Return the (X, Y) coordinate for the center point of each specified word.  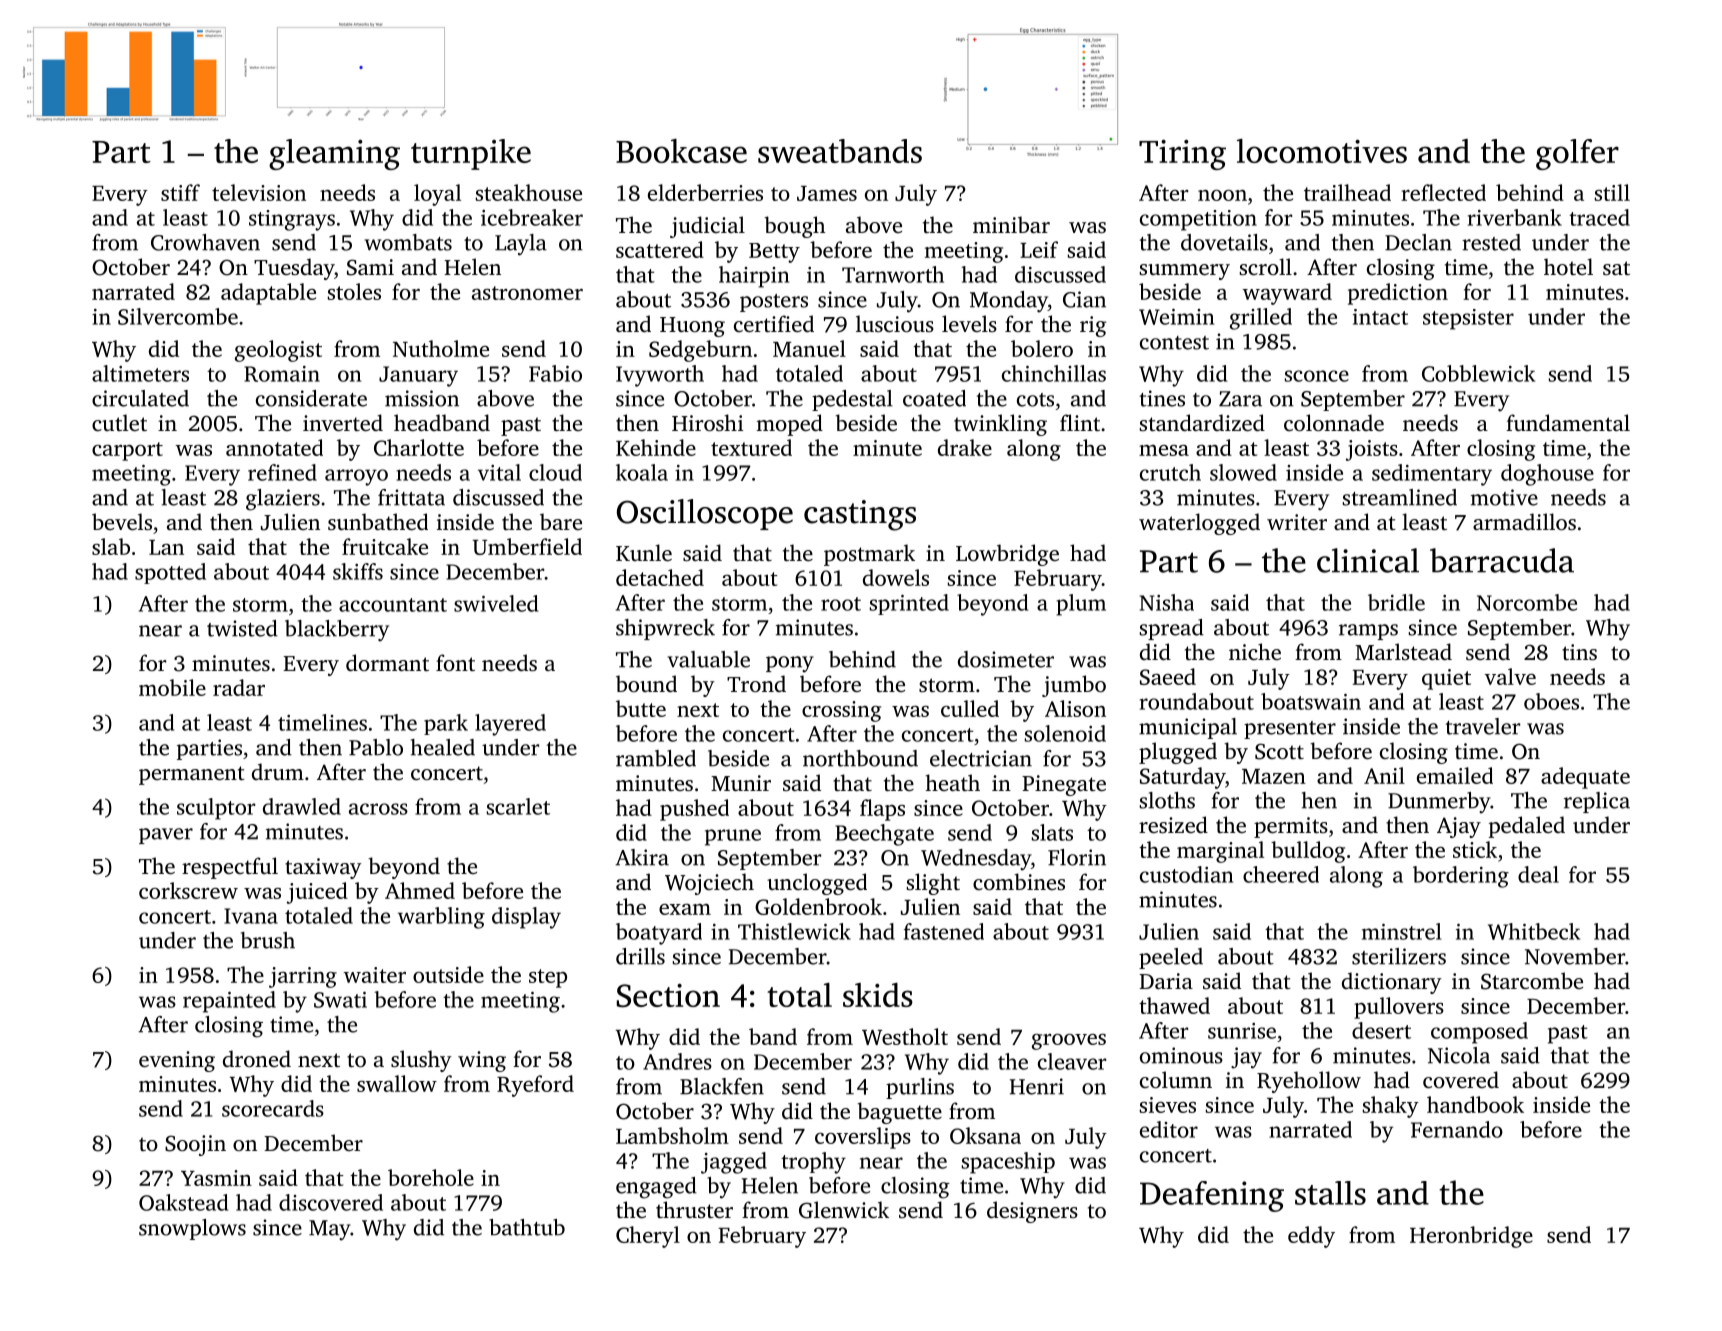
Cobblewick (1478, 373)
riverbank (1515, 217)
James (827, 193)
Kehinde (656, 447)
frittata (411, 497)
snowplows (192, 1229)
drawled (302, 806)
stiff (180, 192)
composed (1479, 1033)
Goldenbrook (818, 906)
